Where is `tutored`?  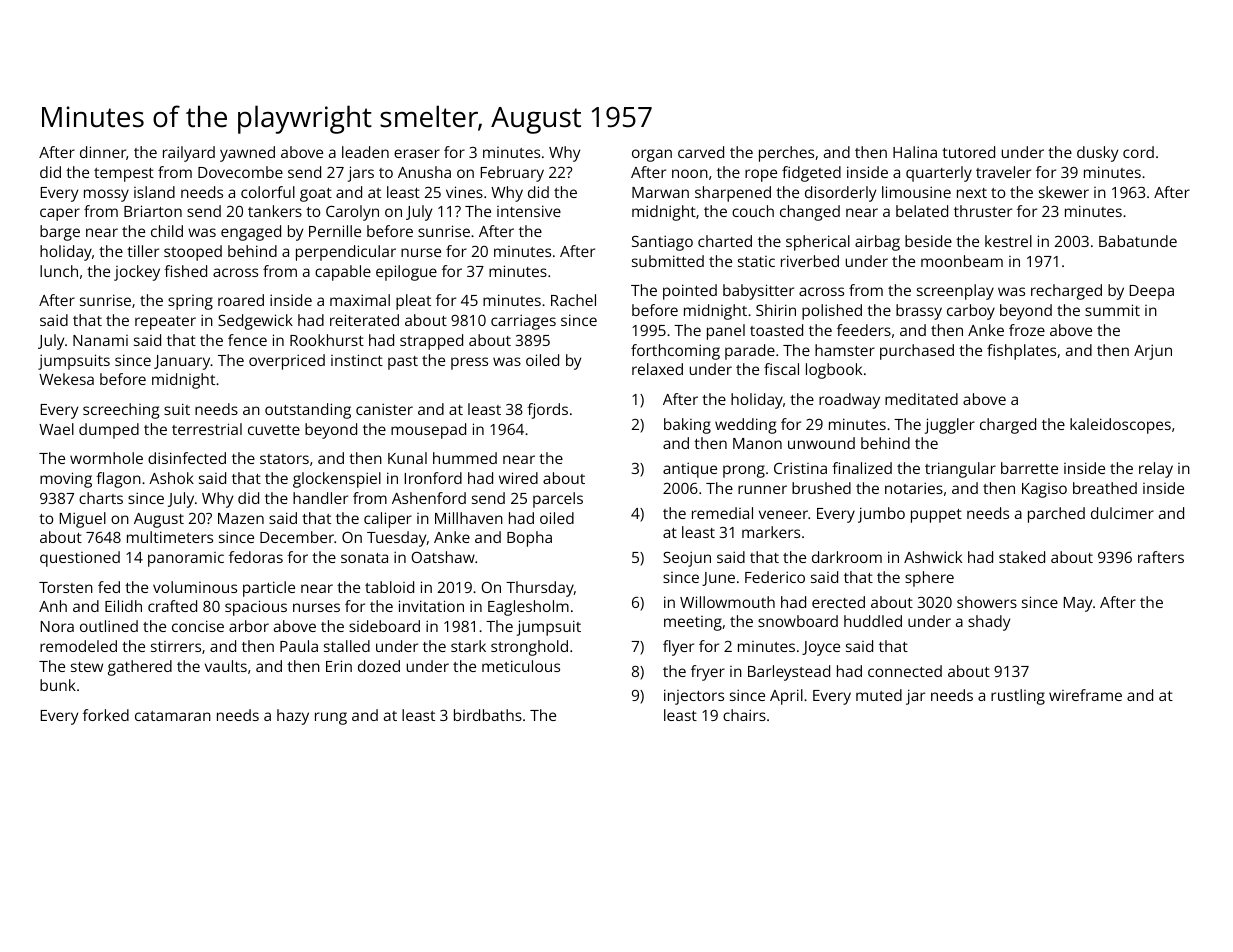 tutored is located at coordinates (968, 152).
